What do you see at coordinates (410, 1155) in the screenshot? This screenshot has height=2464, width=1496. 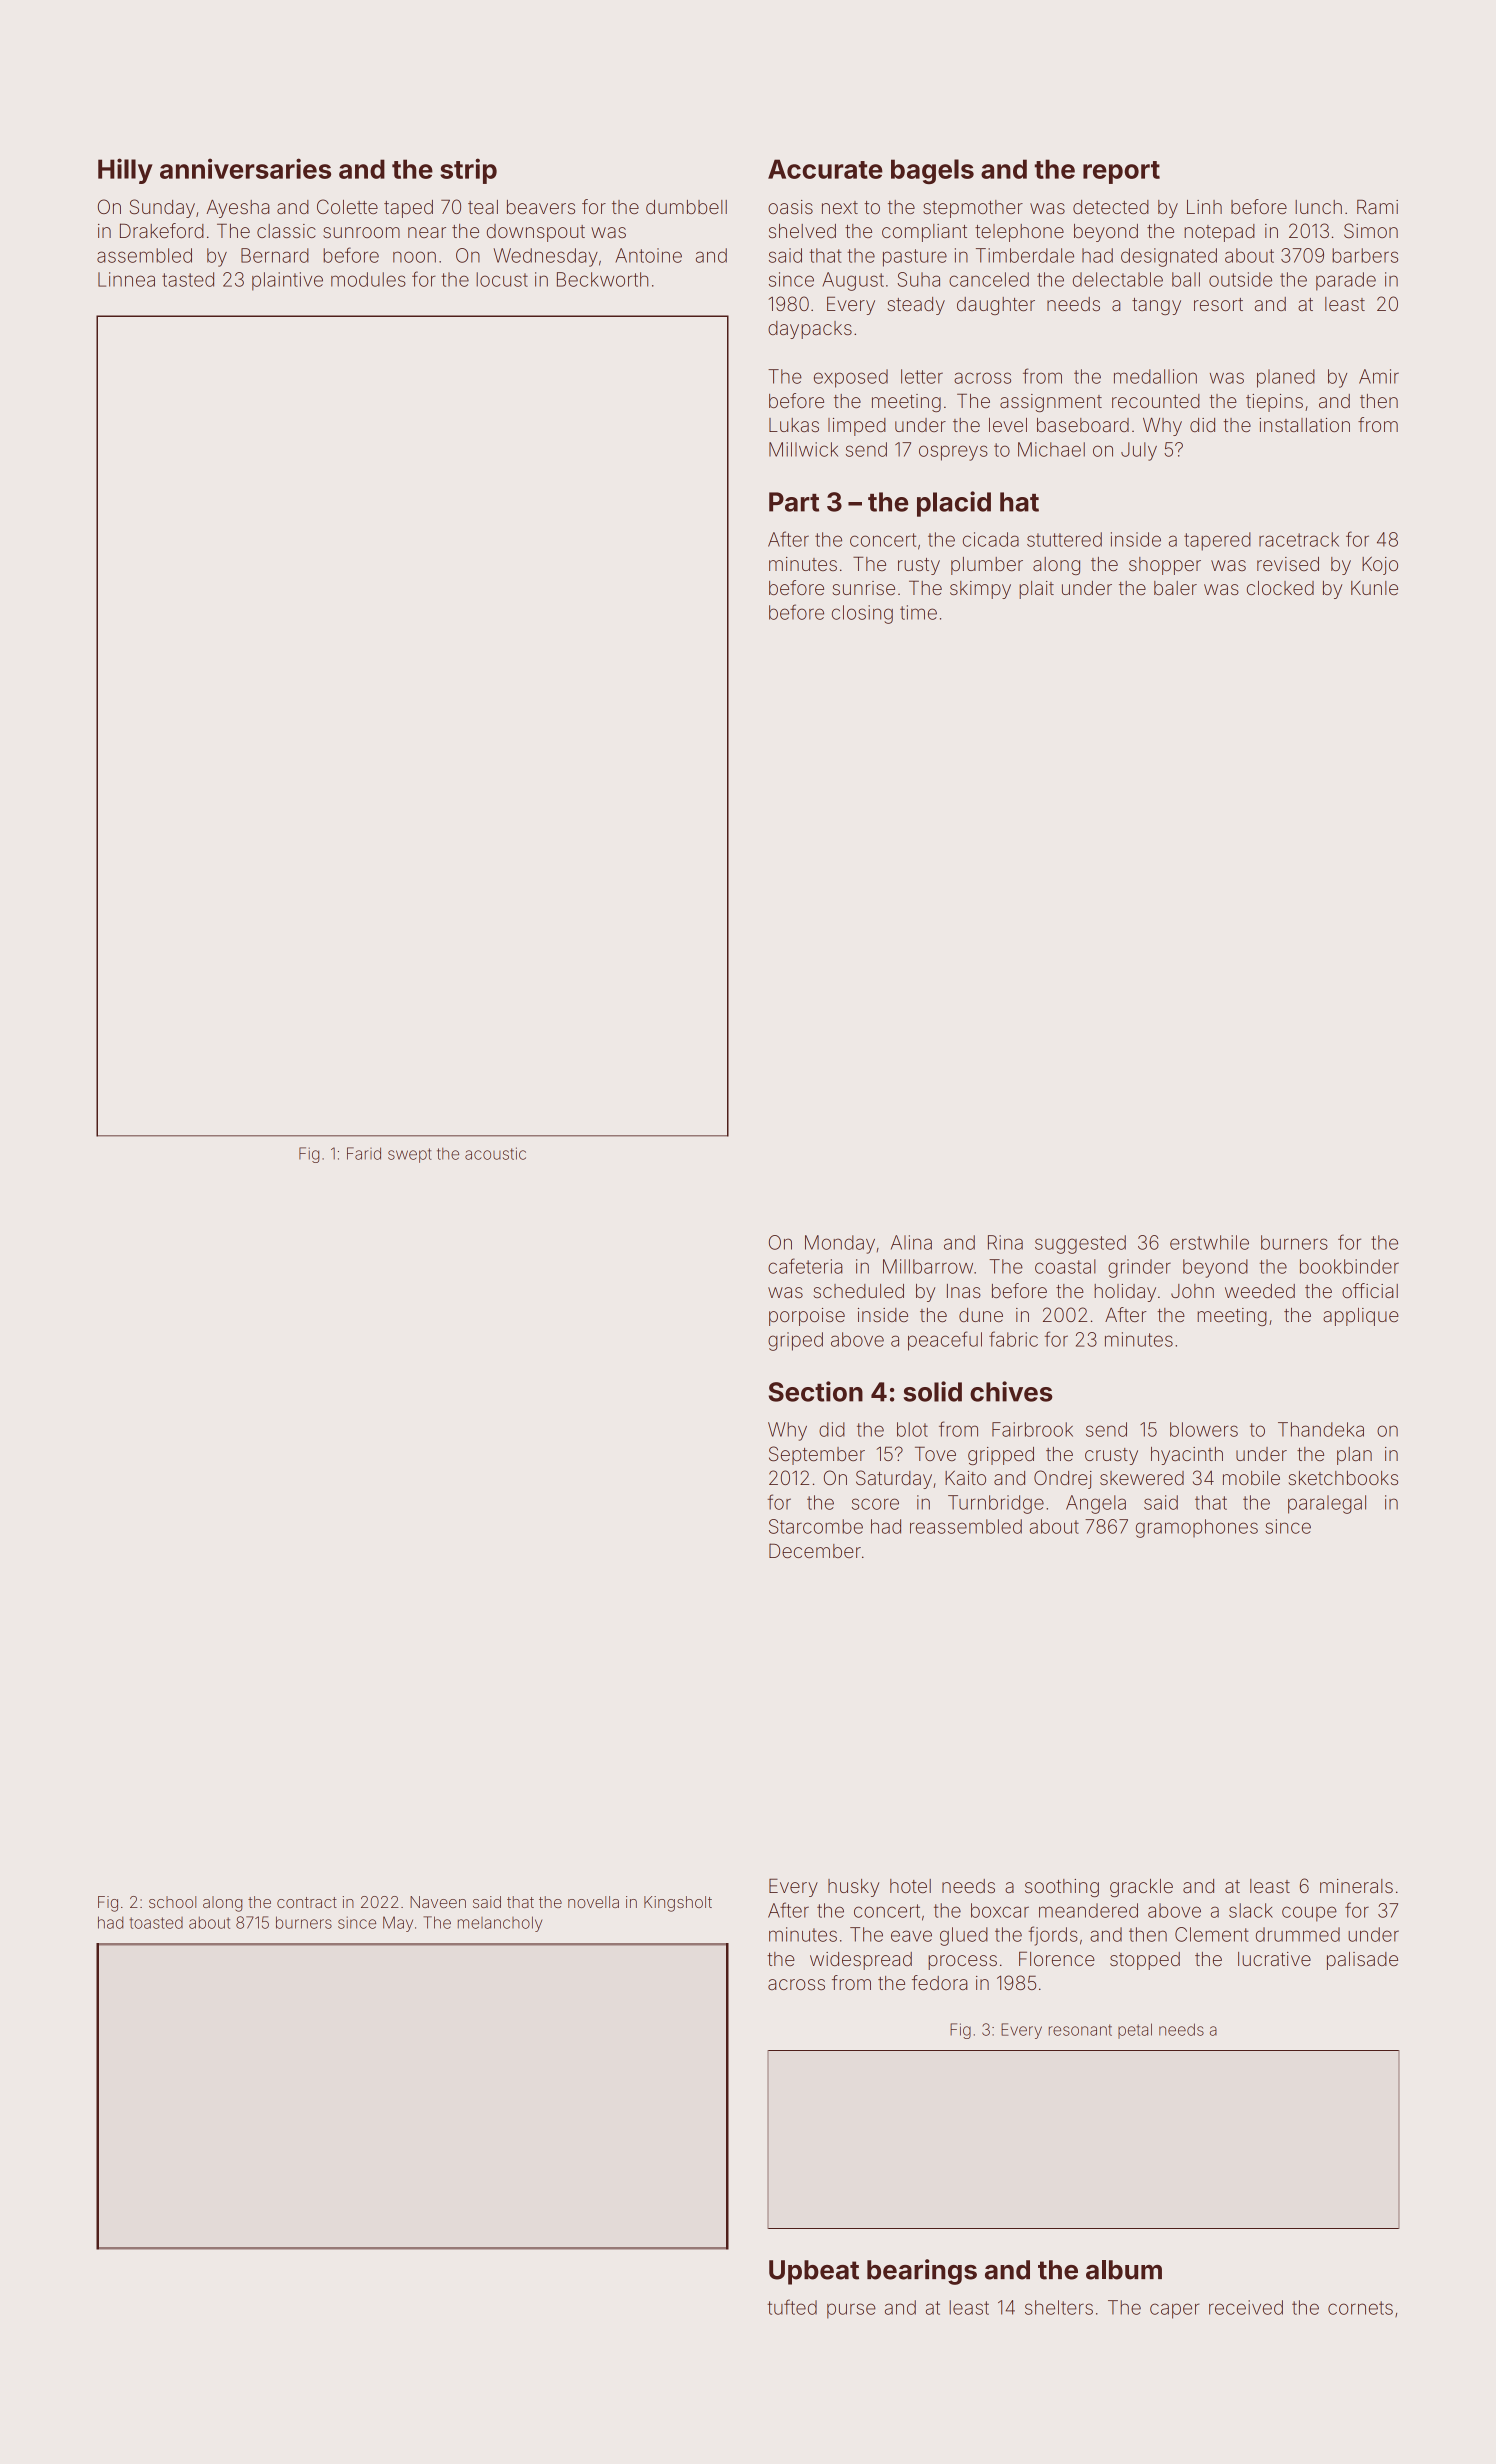 I see `swept` at bounding box center [410, 1155].
